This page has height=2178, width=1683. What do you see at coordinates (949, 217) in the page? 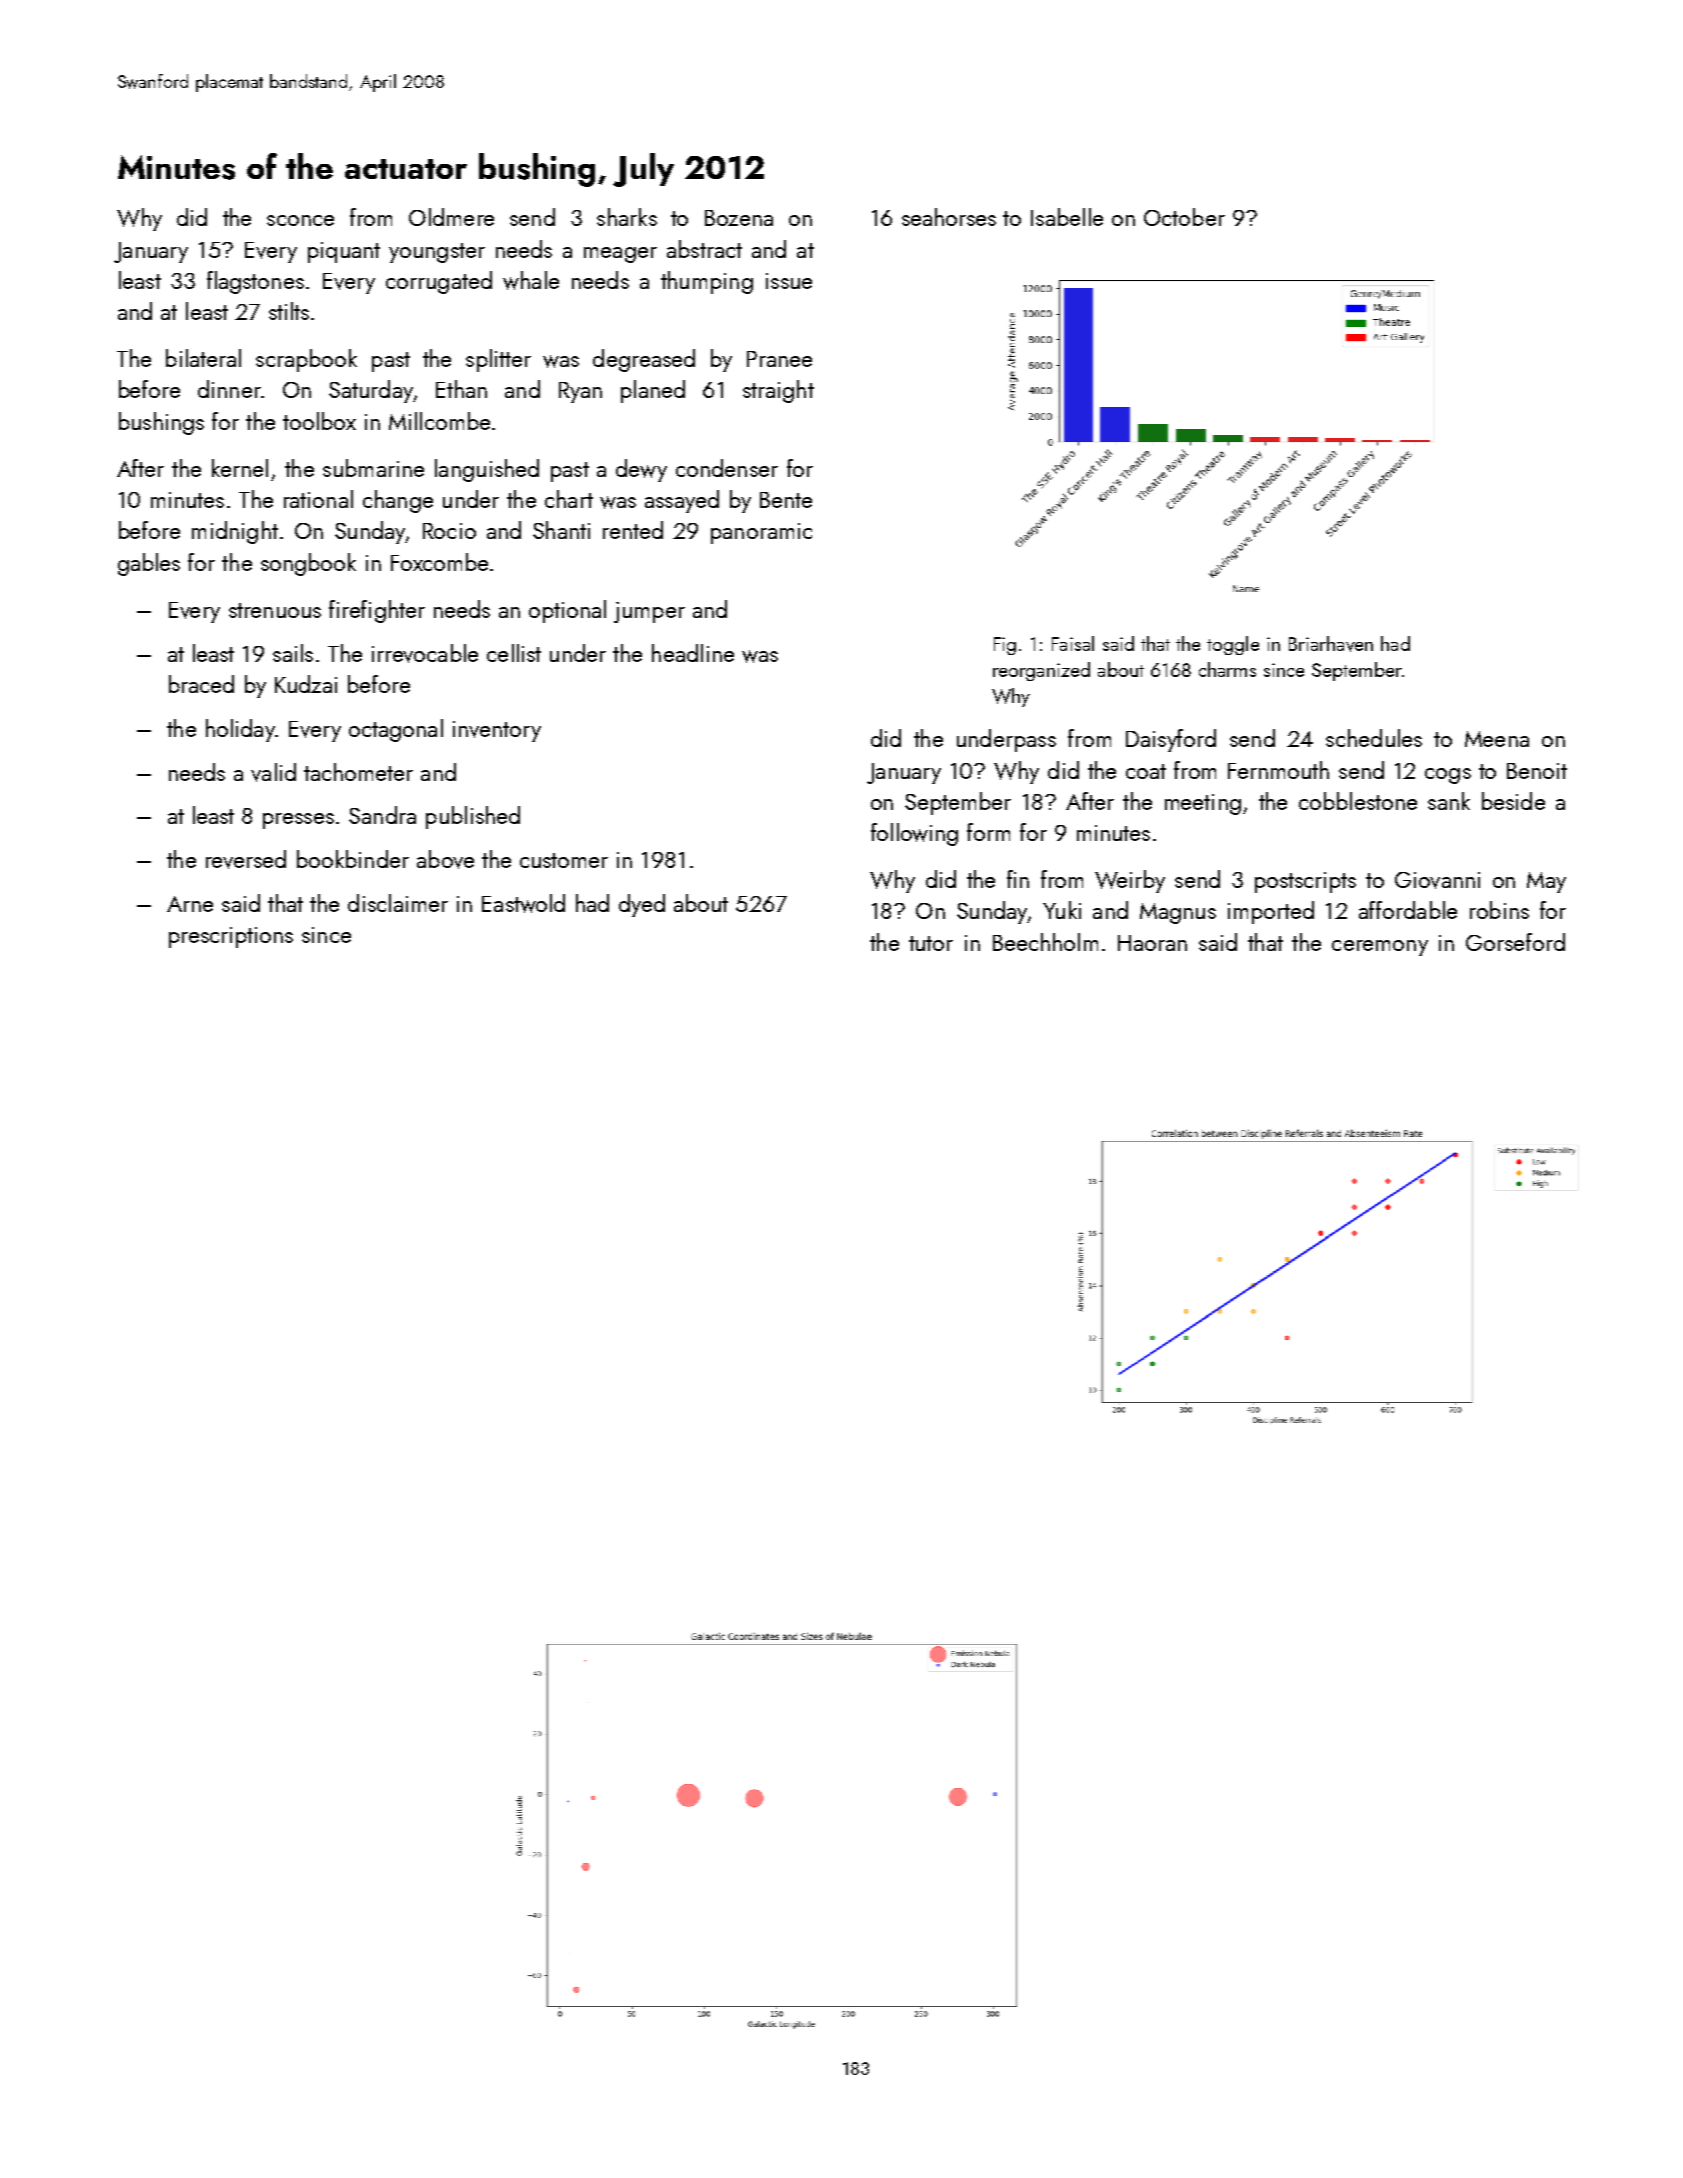
I see `seahorses` at bounding box center [949, 217].
